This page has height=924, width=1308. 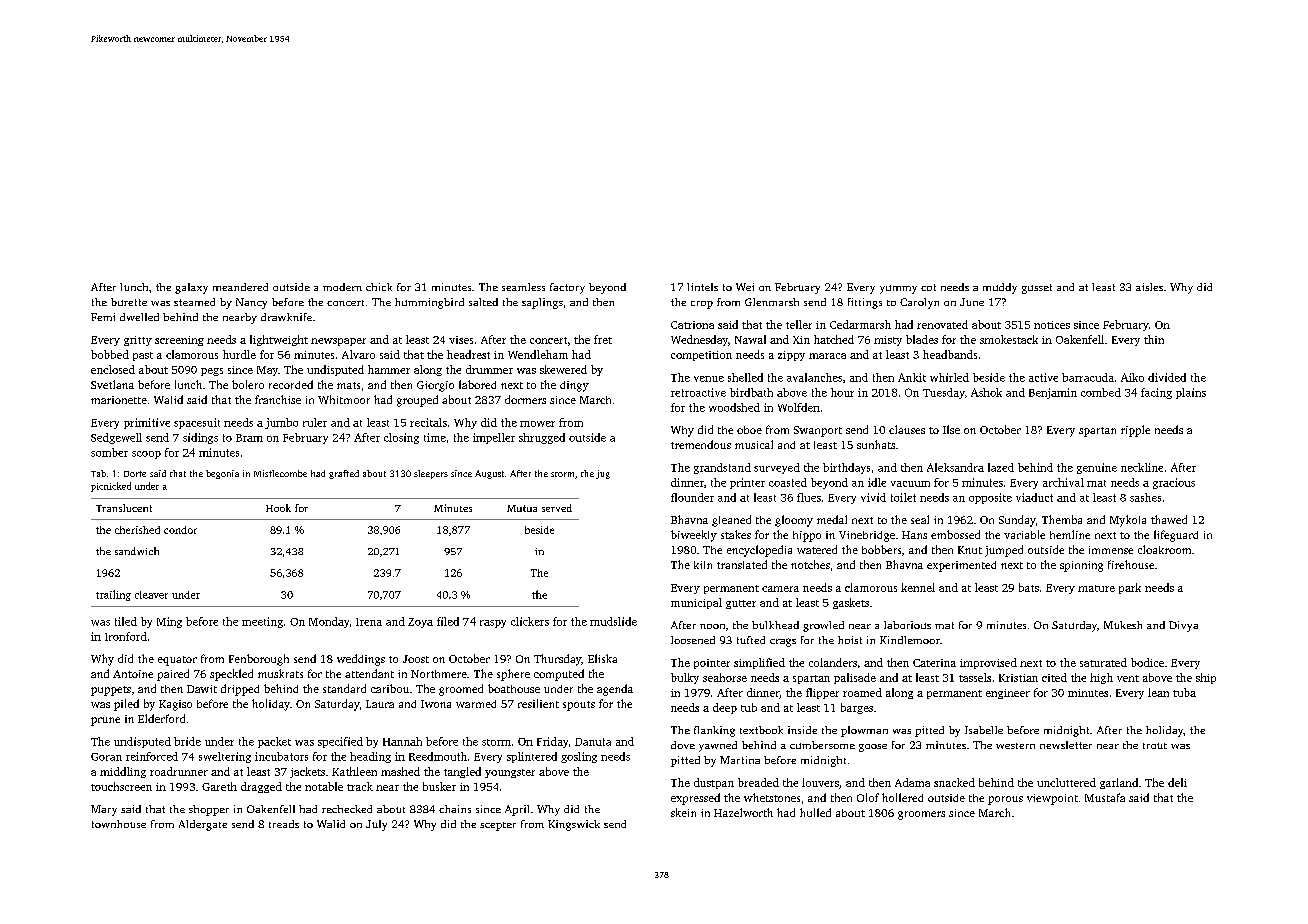 What do you see at coordinates (203, 825) in the page?
I see `Aldergate` at bounding box center [203, 825].
